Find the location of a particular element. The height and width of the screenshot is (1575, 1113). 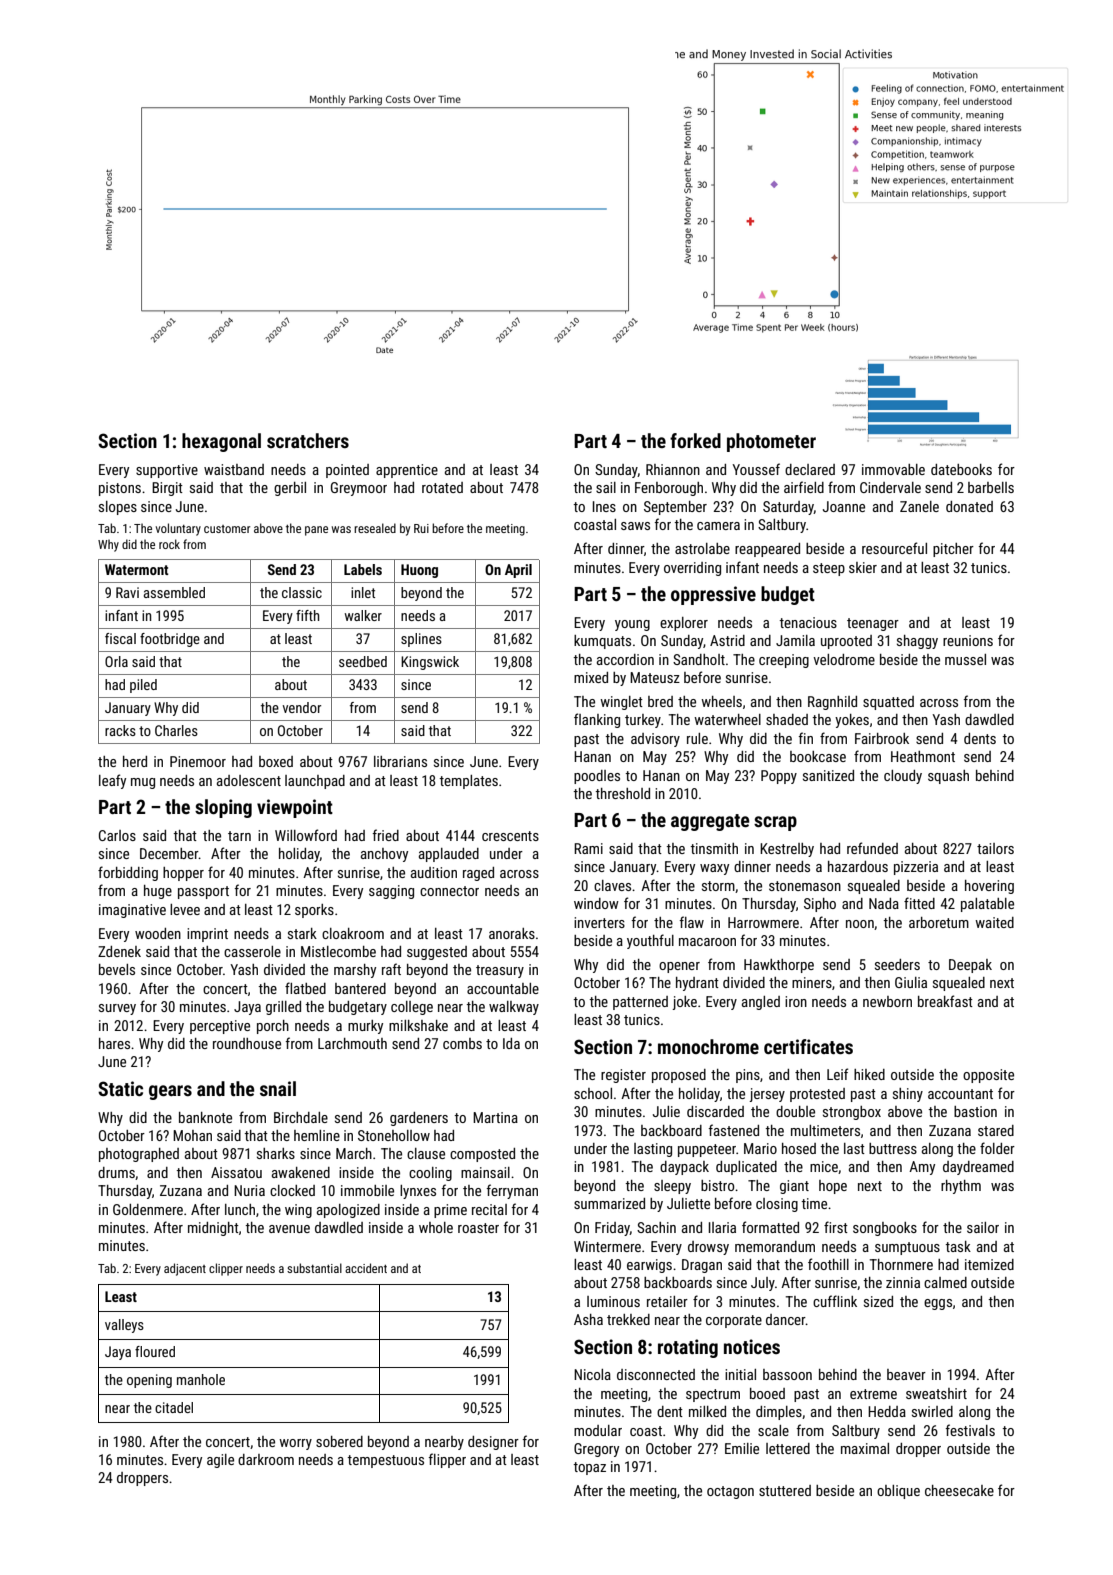

aggregate is located at coordinates (710, 822).
